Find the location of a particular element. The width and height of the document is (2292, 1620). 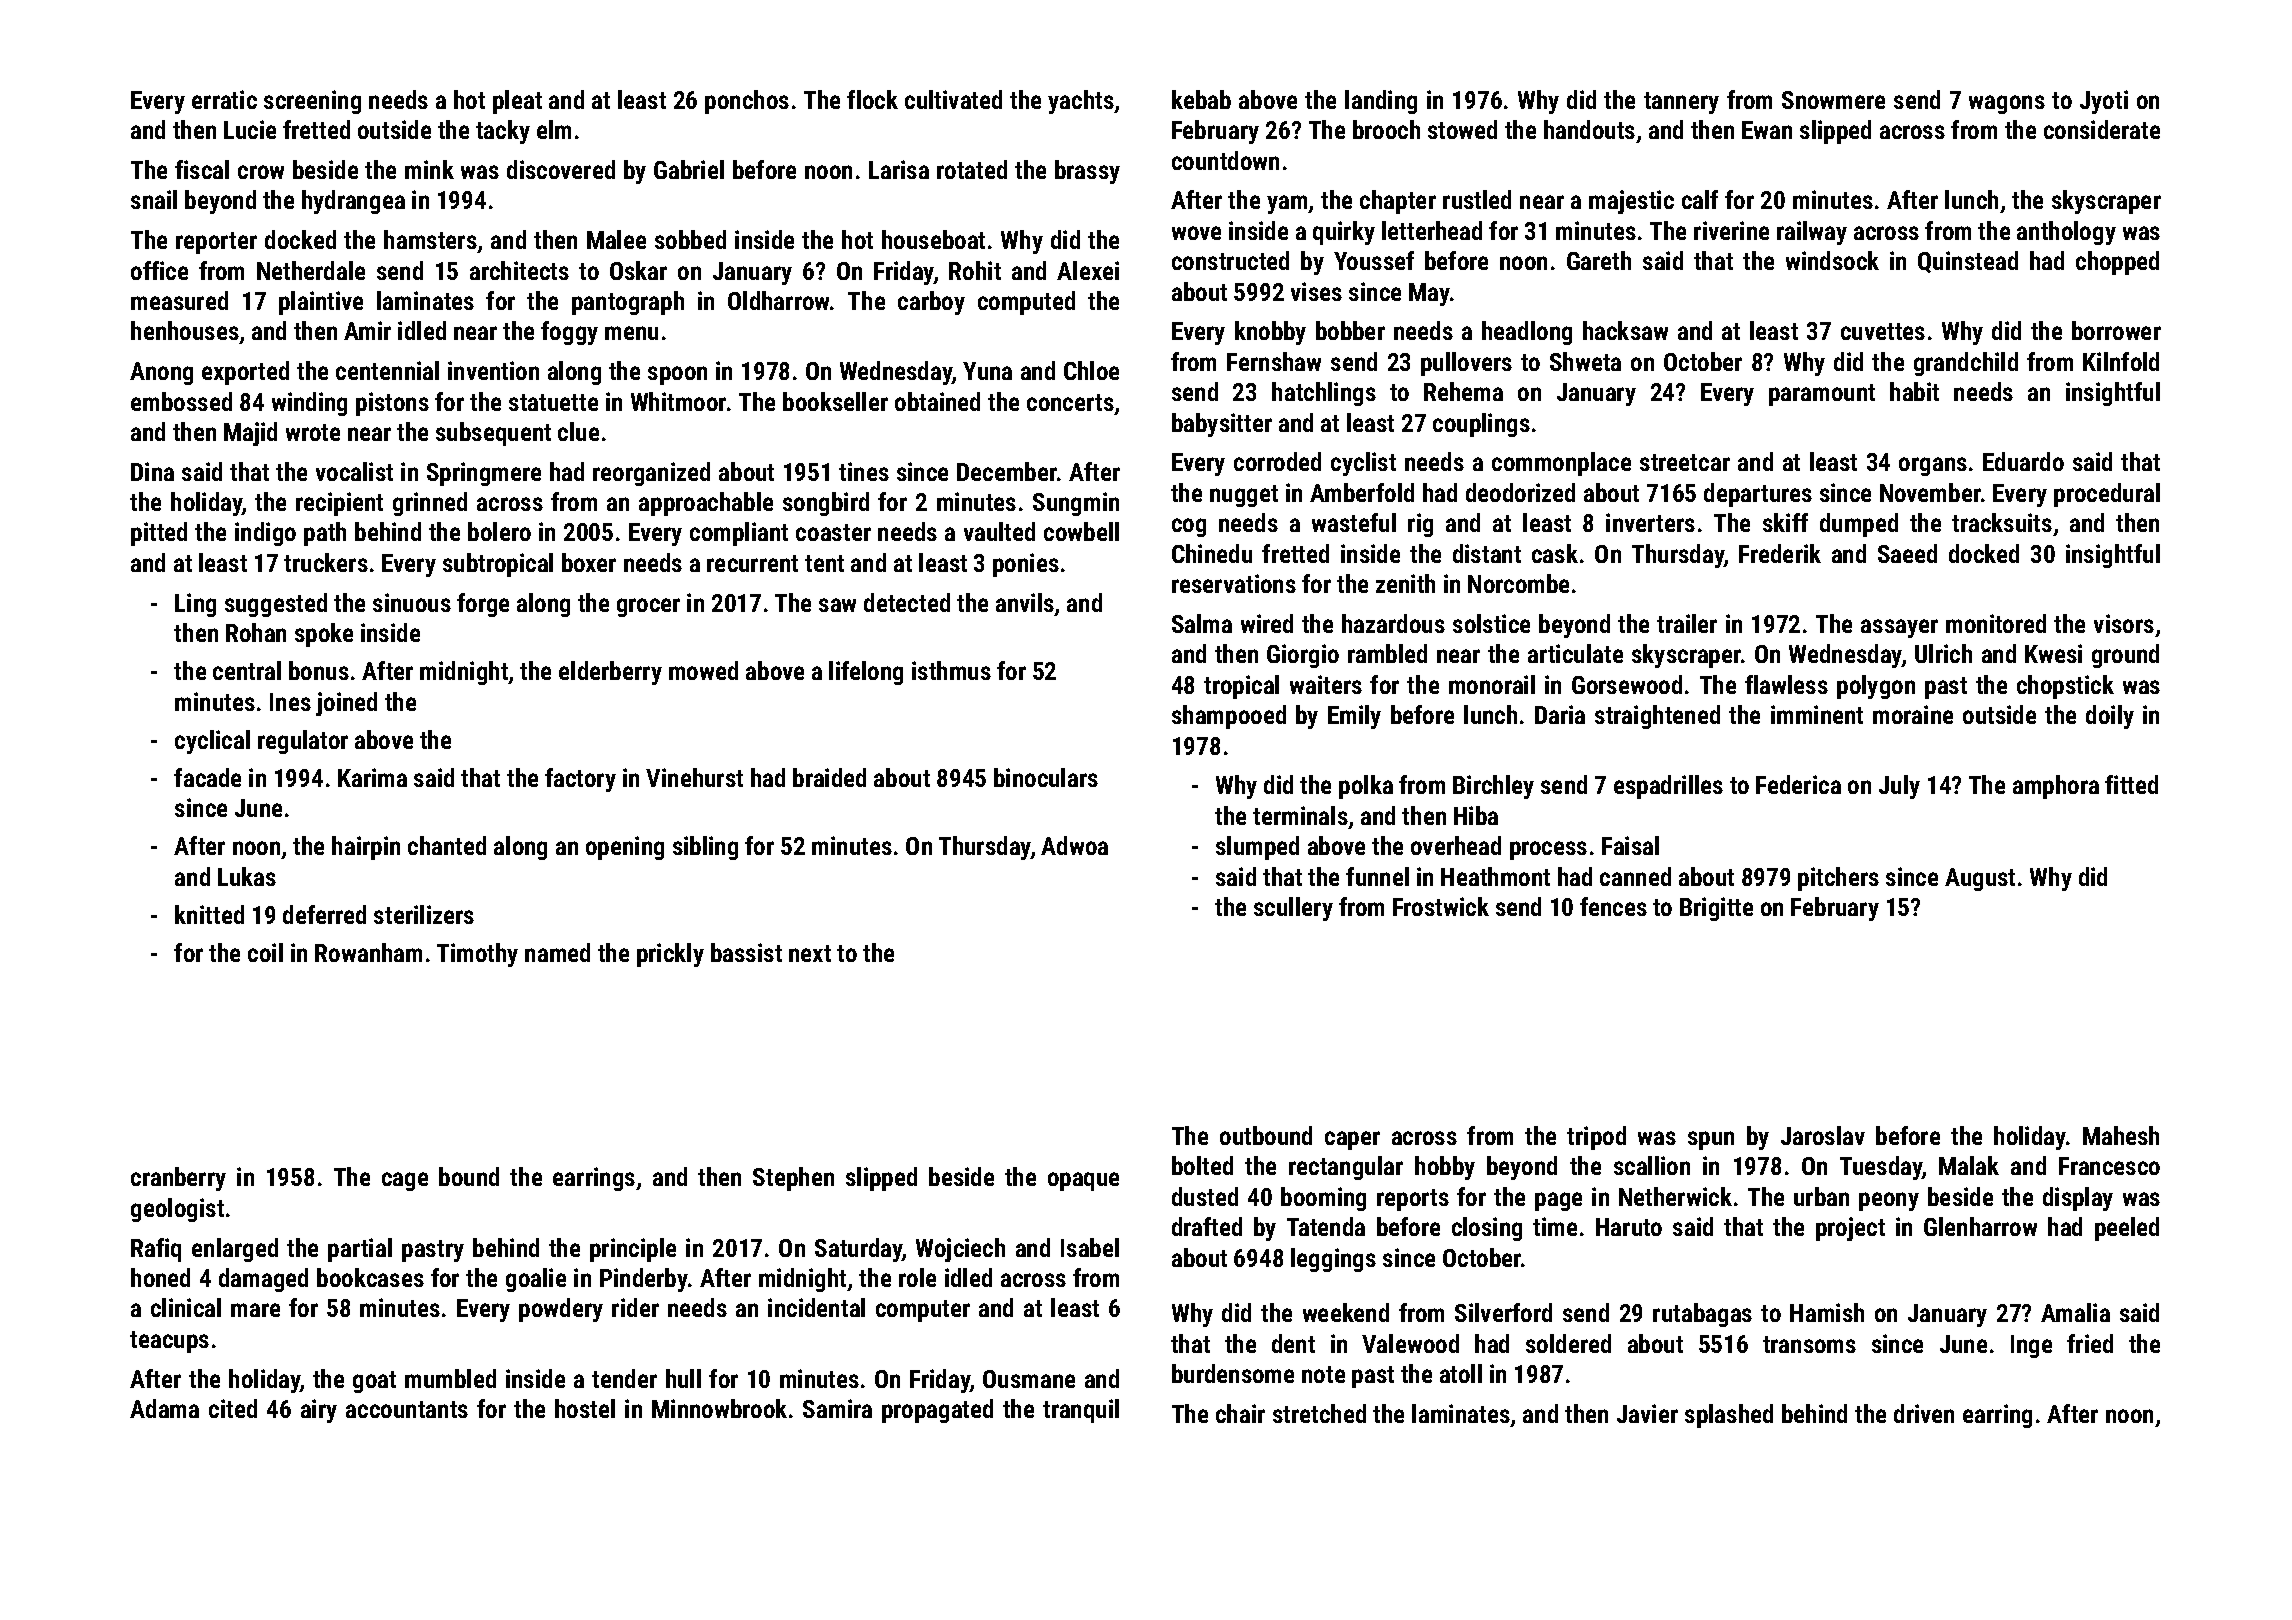

rider is located at coordinates (635, 1307).
